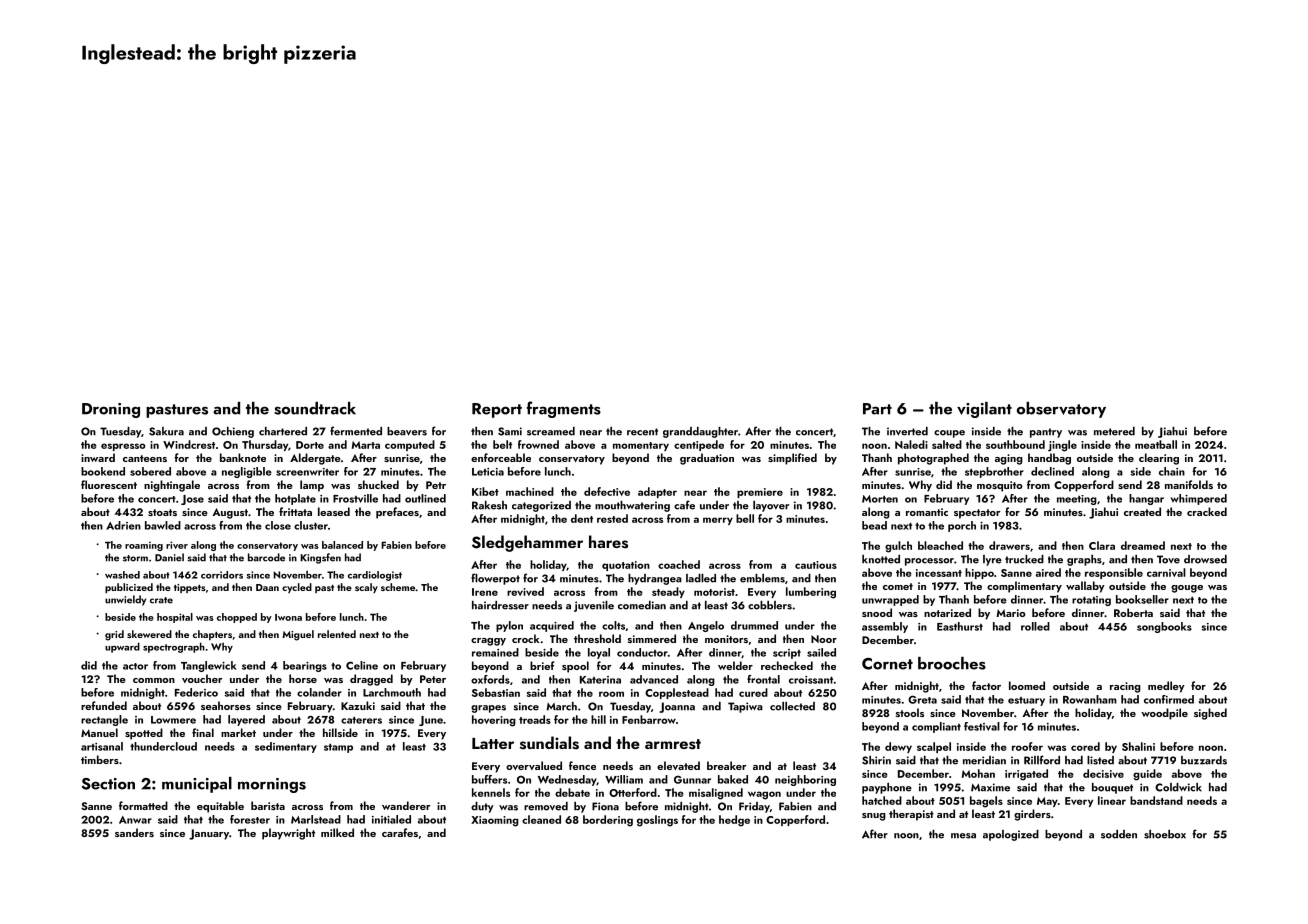 This page has height=924, width=1308. What do you see at coordinates (575, 667) in the page?
I see `spool` at bounding box center [575, 667].
